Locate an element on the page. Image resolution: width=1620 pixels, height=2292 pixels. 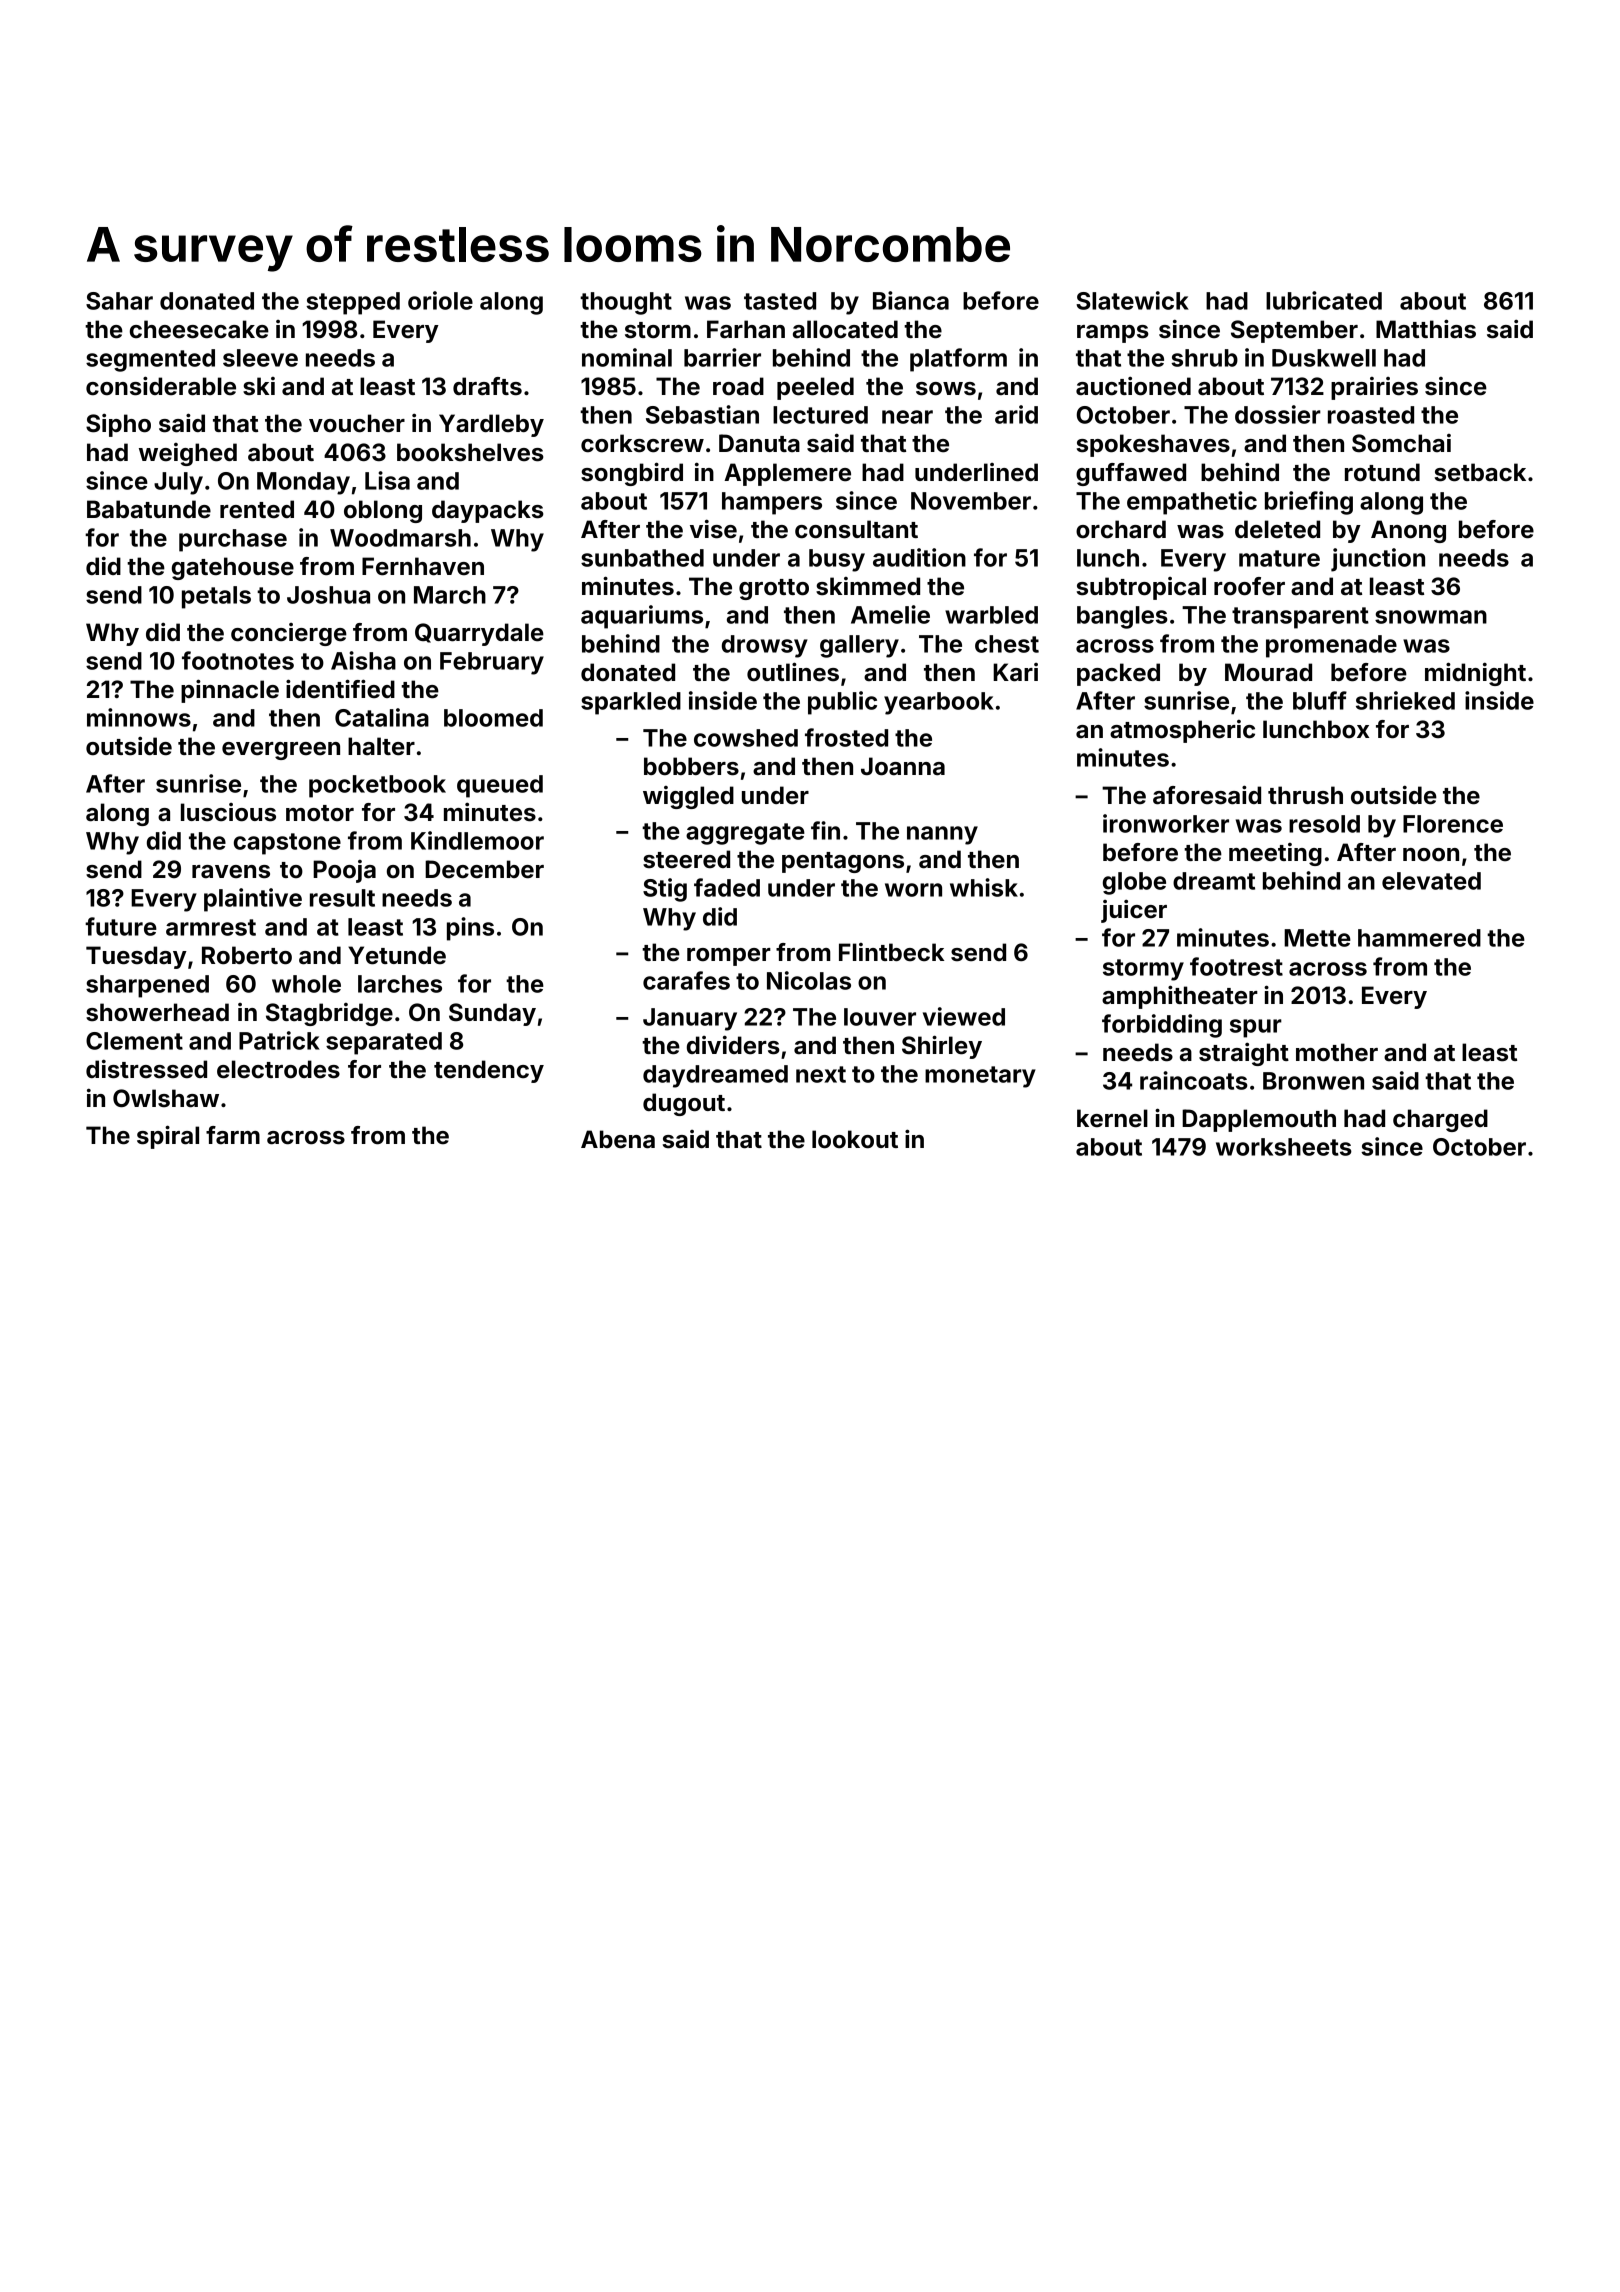
raincoats is located at coordinates (1194, 1080).
